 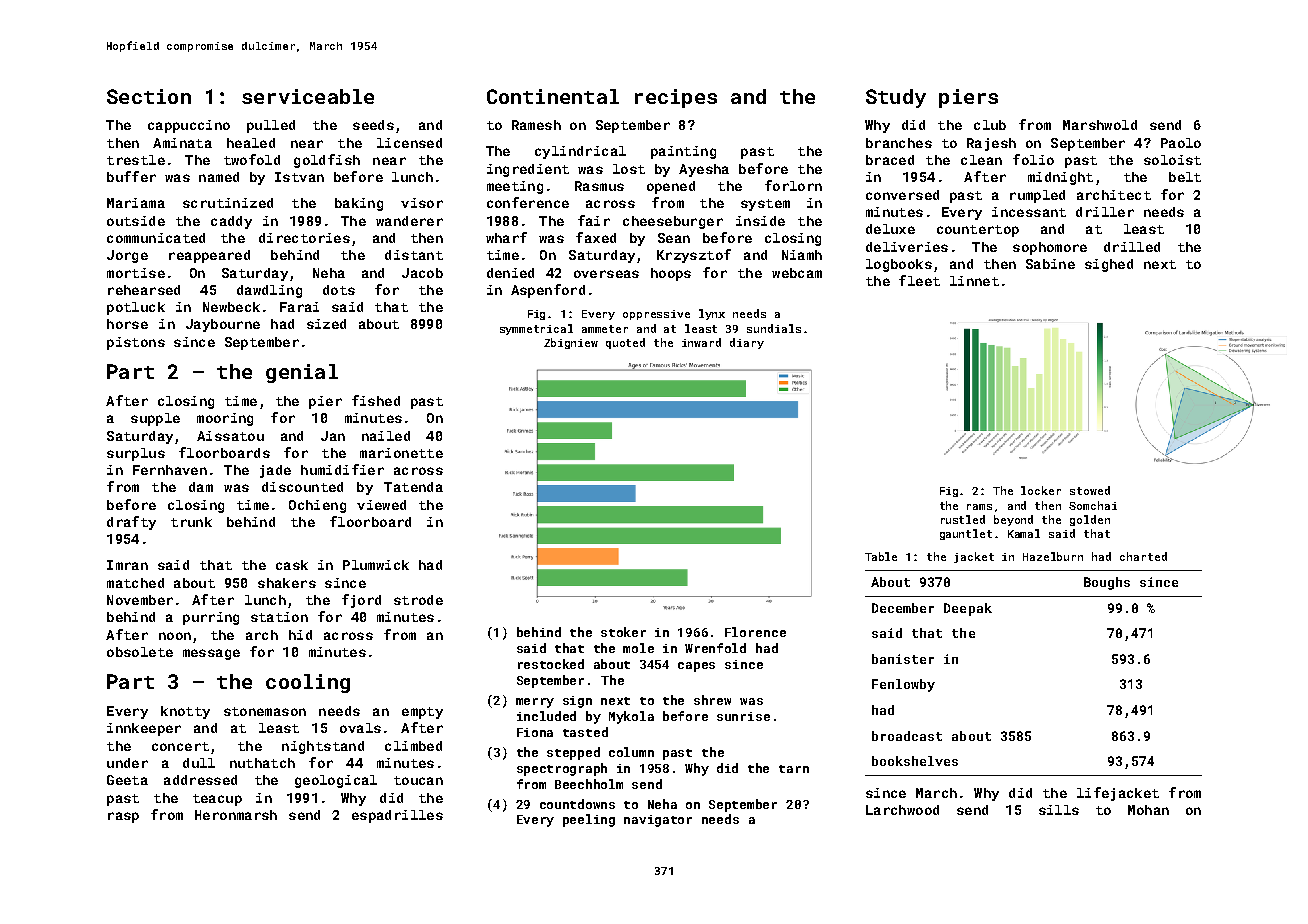 I want to click on linnet, so click(x=974, y=281).
